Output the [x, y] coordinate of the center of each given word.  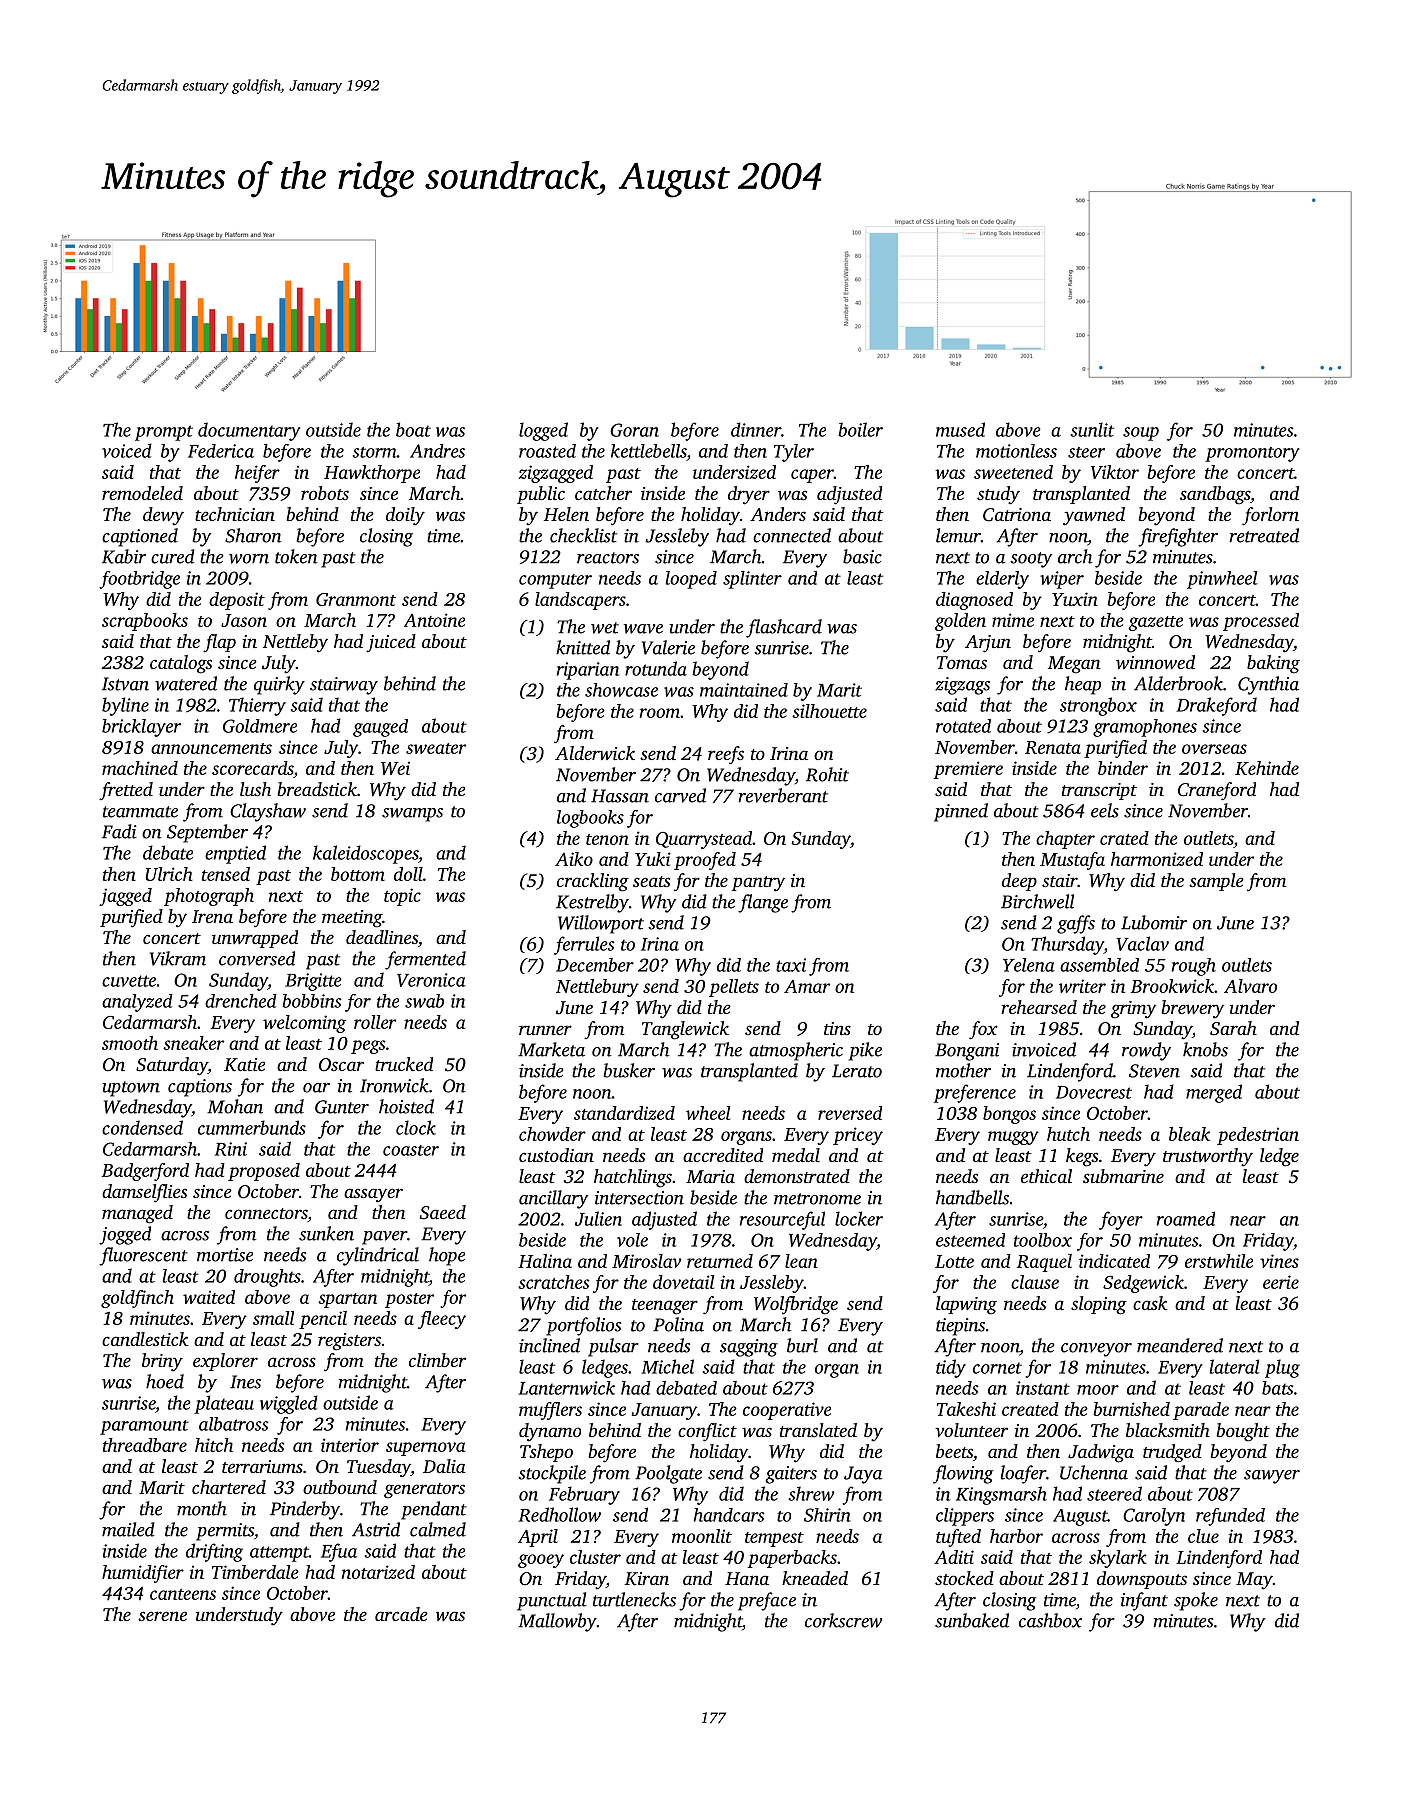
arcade [401, 1614]
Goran [634, 430]
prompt [164, 433]
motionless [1016, 451]
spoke [1196, 1601]
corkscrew [844, 1620]
